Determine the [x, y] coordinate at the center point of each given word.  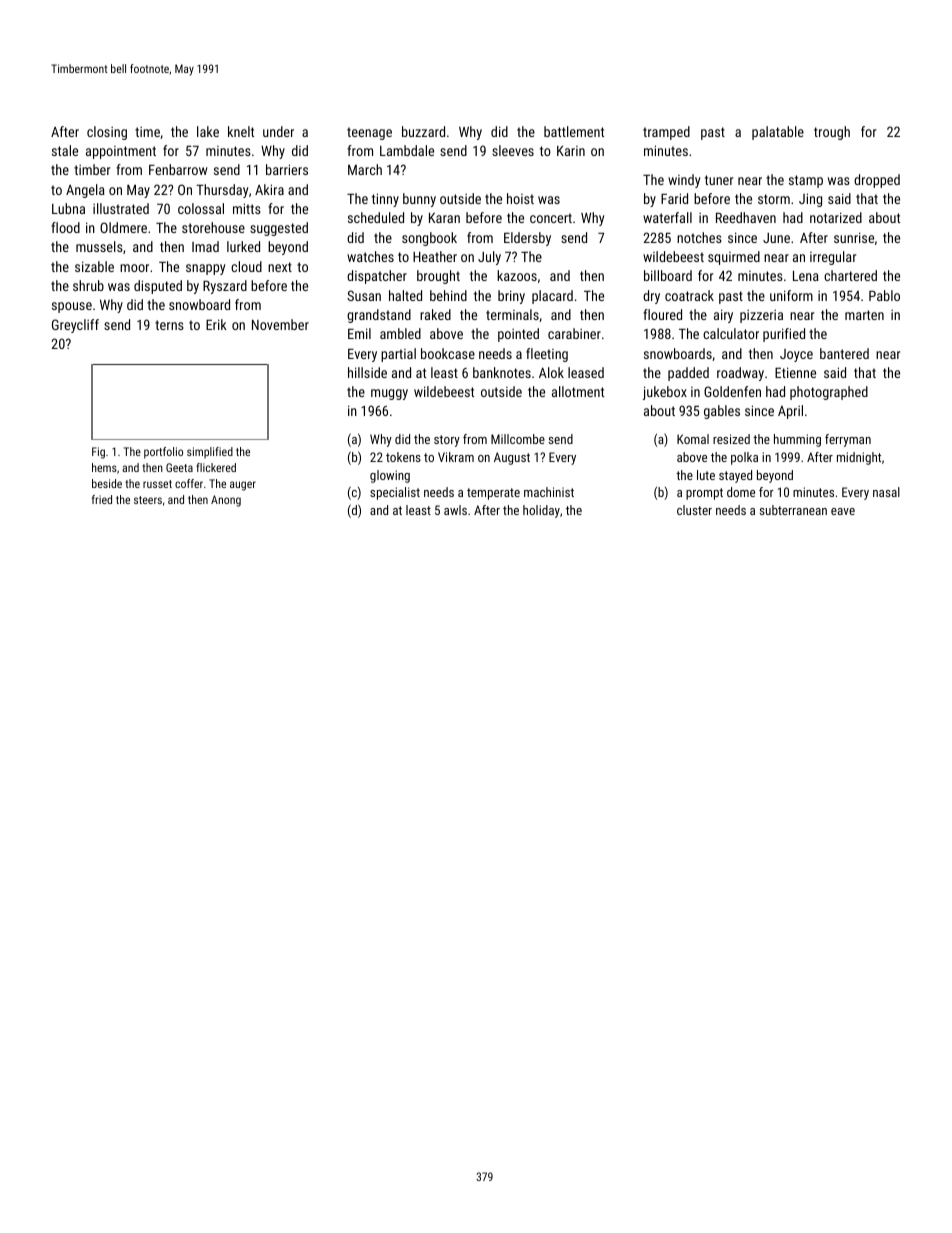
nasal [886, 492]
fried [102, 499]
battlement [574, 131]
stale [65, 150]
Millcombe [518, 439]
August [512, 458]
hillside [367, 372]
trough [832, 133]
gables [722, 412]
